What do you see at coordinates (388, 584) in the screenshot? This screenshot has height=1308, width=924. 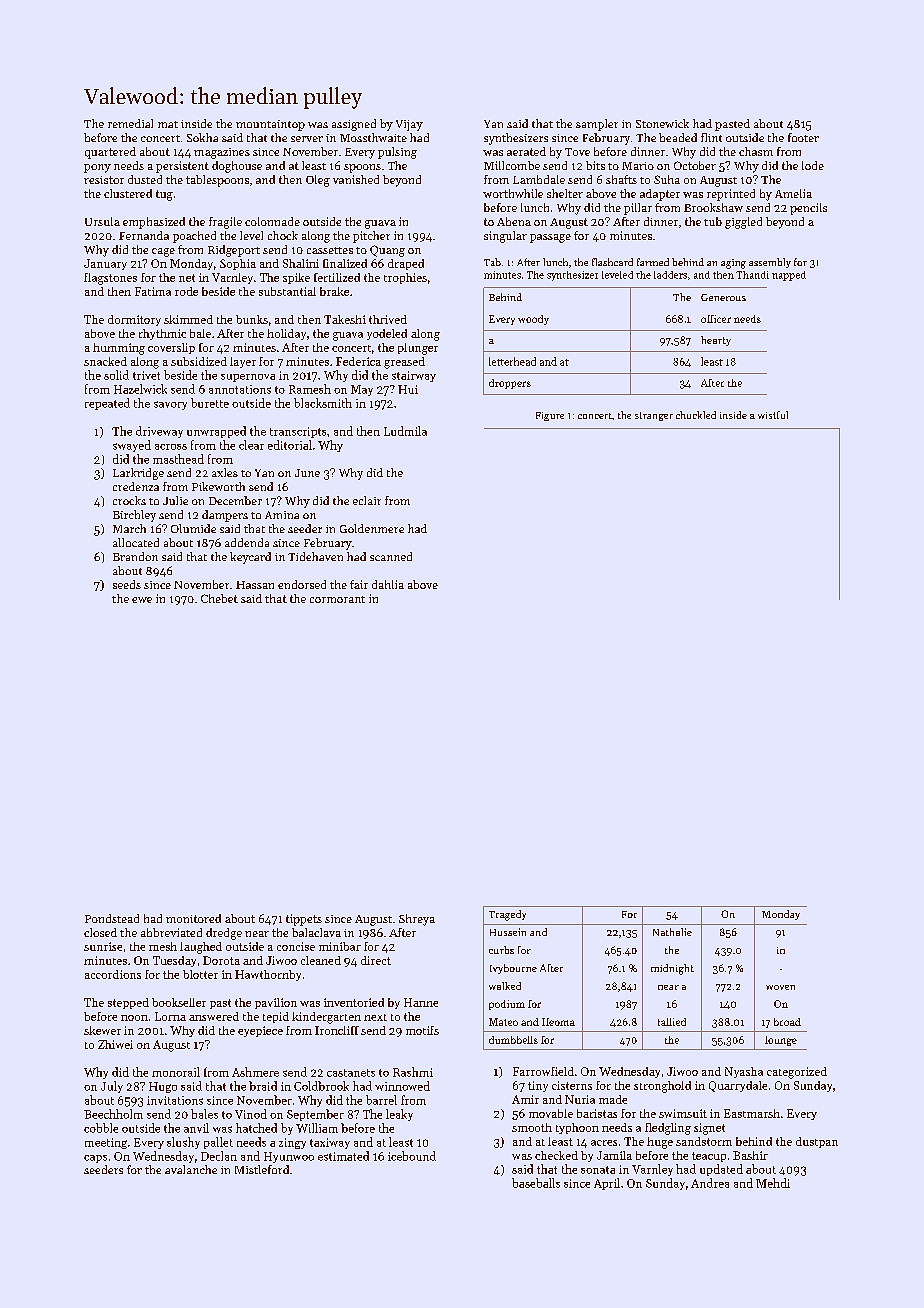 I see `dahlia` at bounding box center [388, 584].
